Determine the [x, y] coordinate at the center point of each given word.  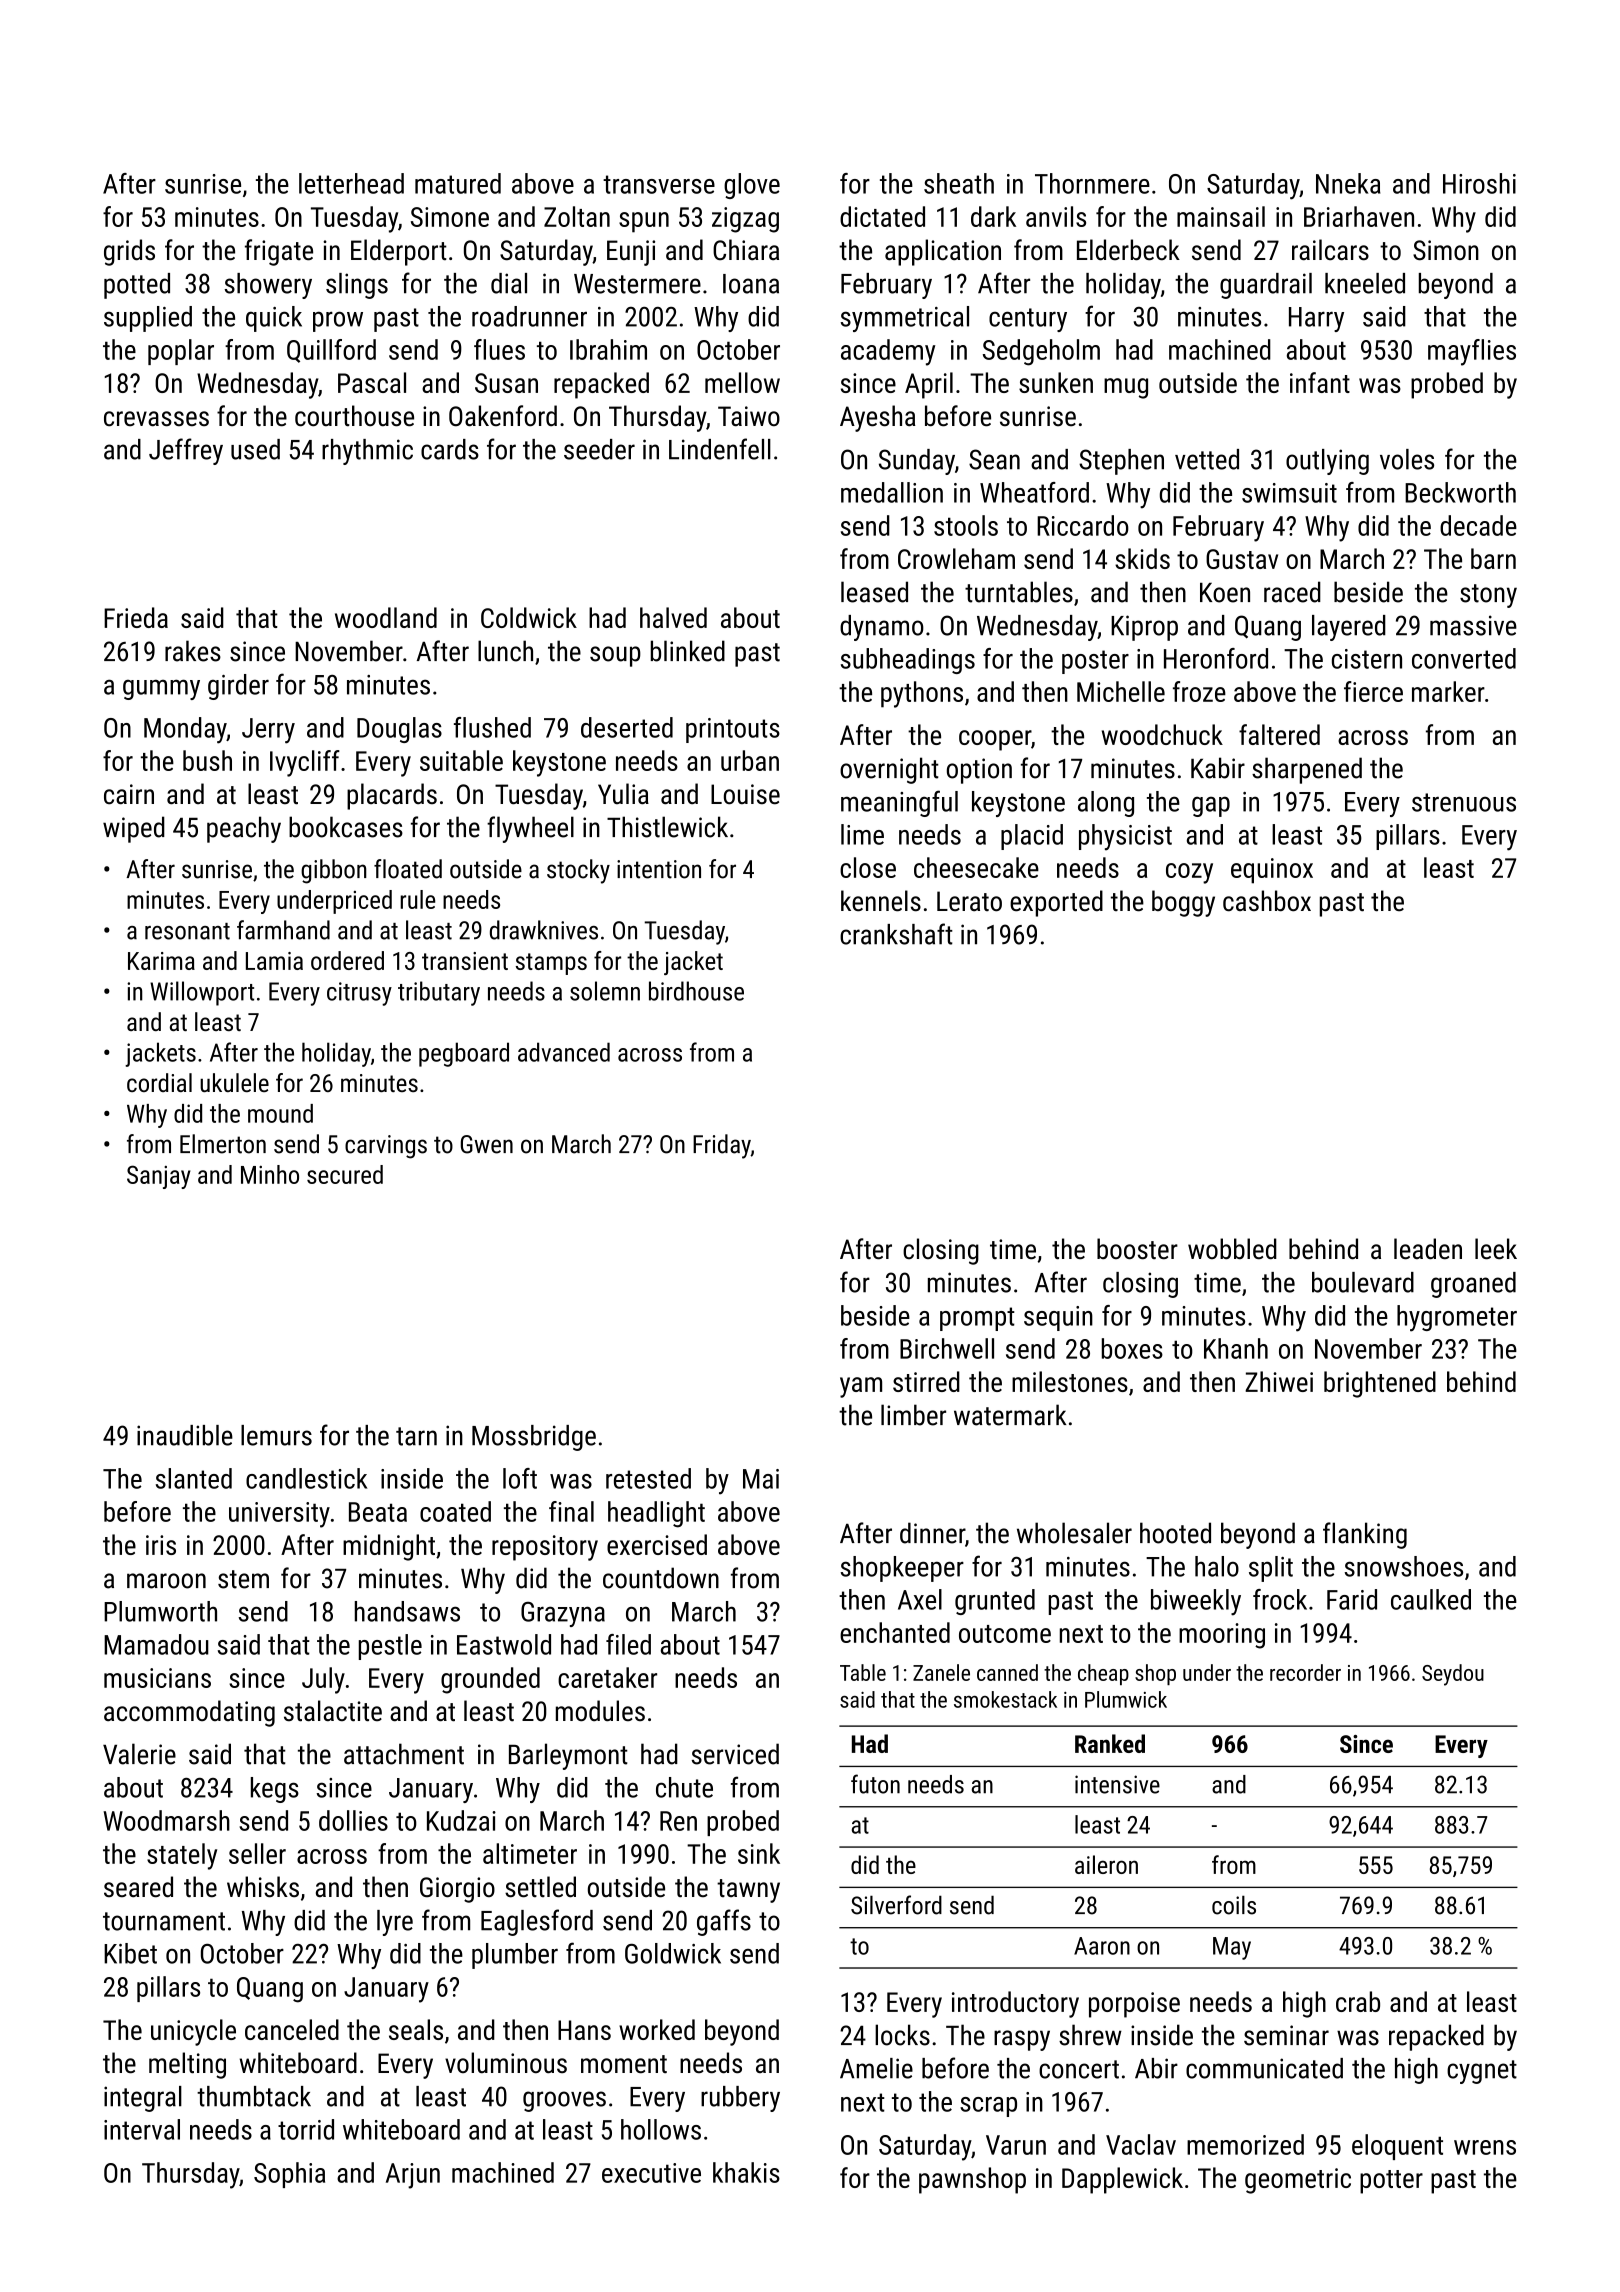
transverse [659, 184]
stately [182, 1856]
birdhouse [696, 991]
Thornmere [1092, 183]
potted [137, 286]
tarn [416, 1436]
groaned [1473, 1285]
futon [875, 1784]
